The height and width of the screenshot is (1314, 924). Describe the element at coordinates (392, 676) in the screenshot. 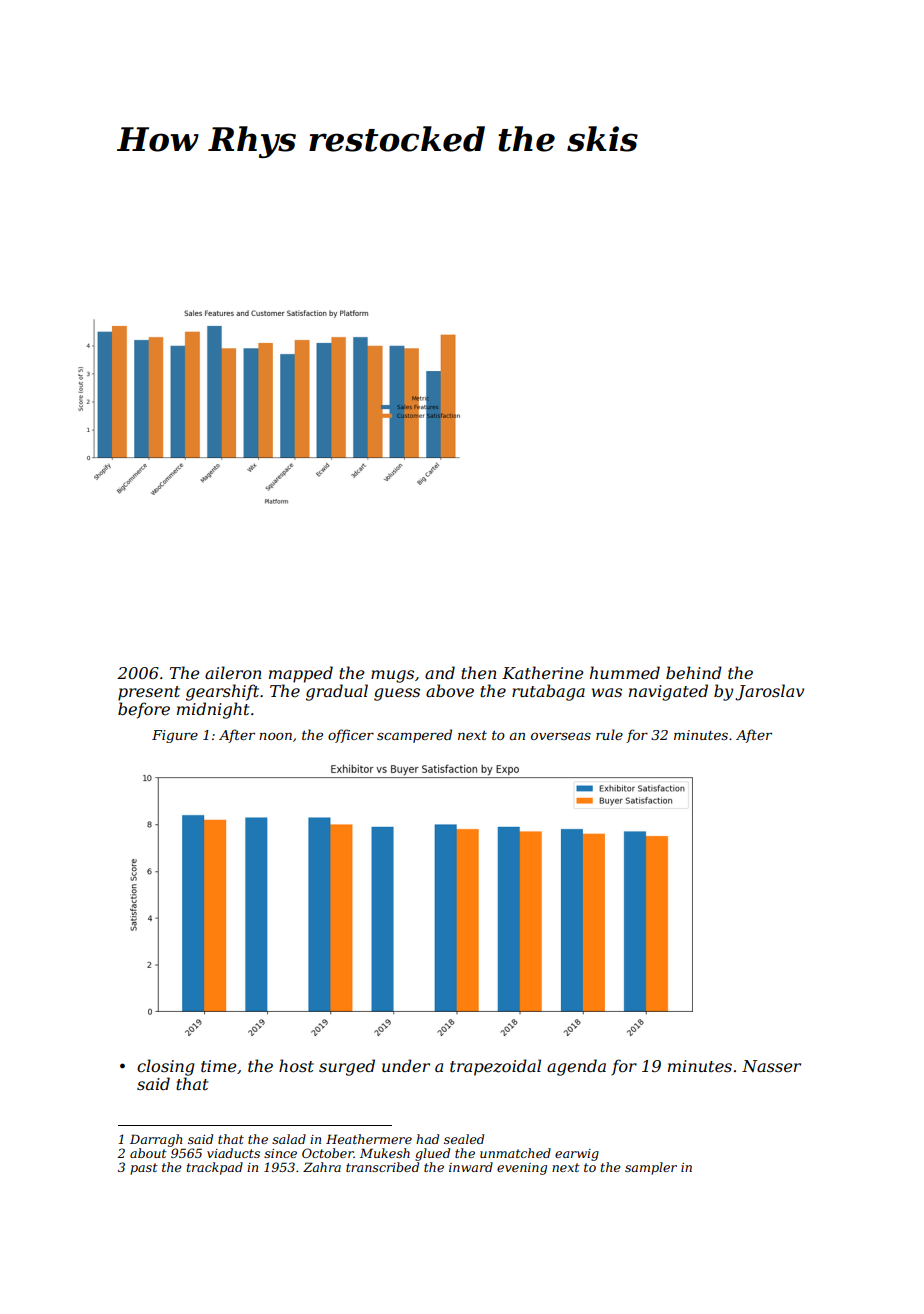

I see `mugs` at that location.
